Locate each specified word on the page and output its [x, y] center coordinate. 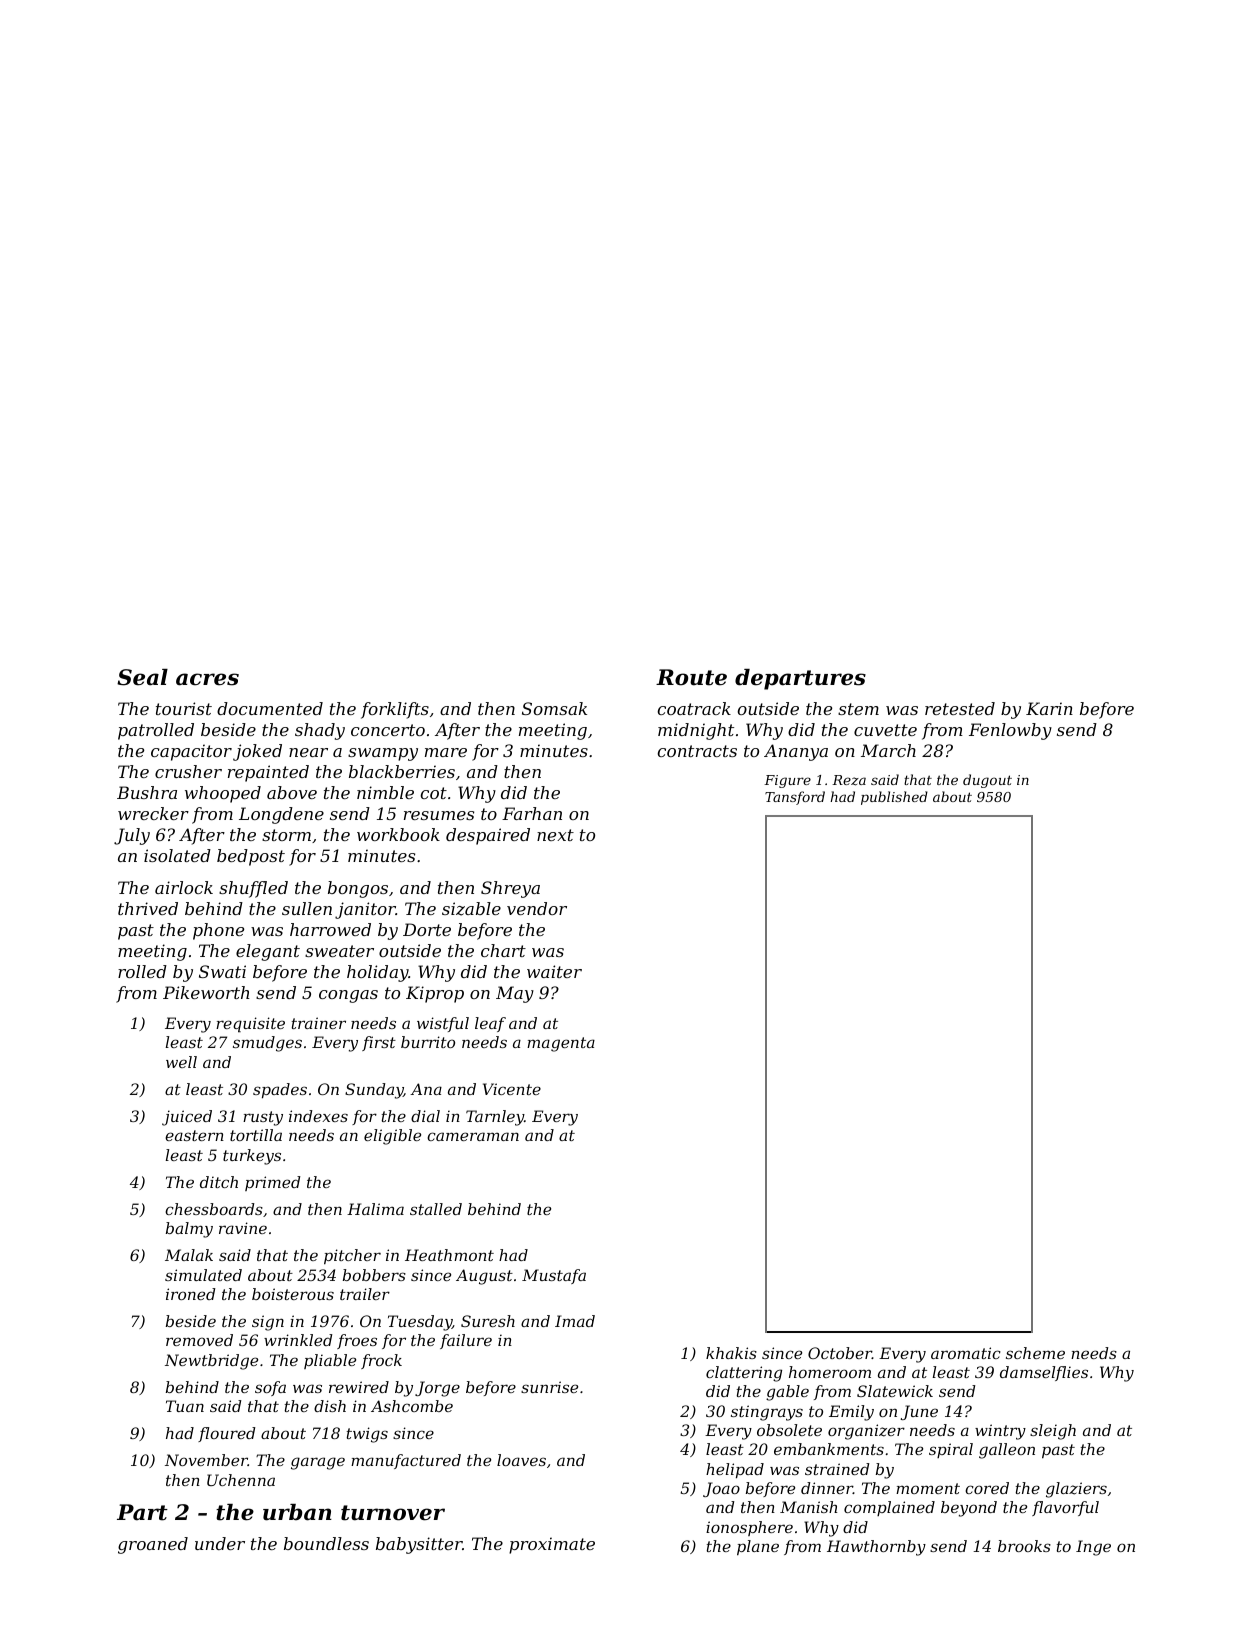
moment [928, 1488]
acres [207, 679]
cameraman [473, 1136]
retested [960, 708]
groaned [153, 1545]
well [181, 1062]
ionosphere [749, 1528]
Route [691, 677]
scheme [1035, 1353]
